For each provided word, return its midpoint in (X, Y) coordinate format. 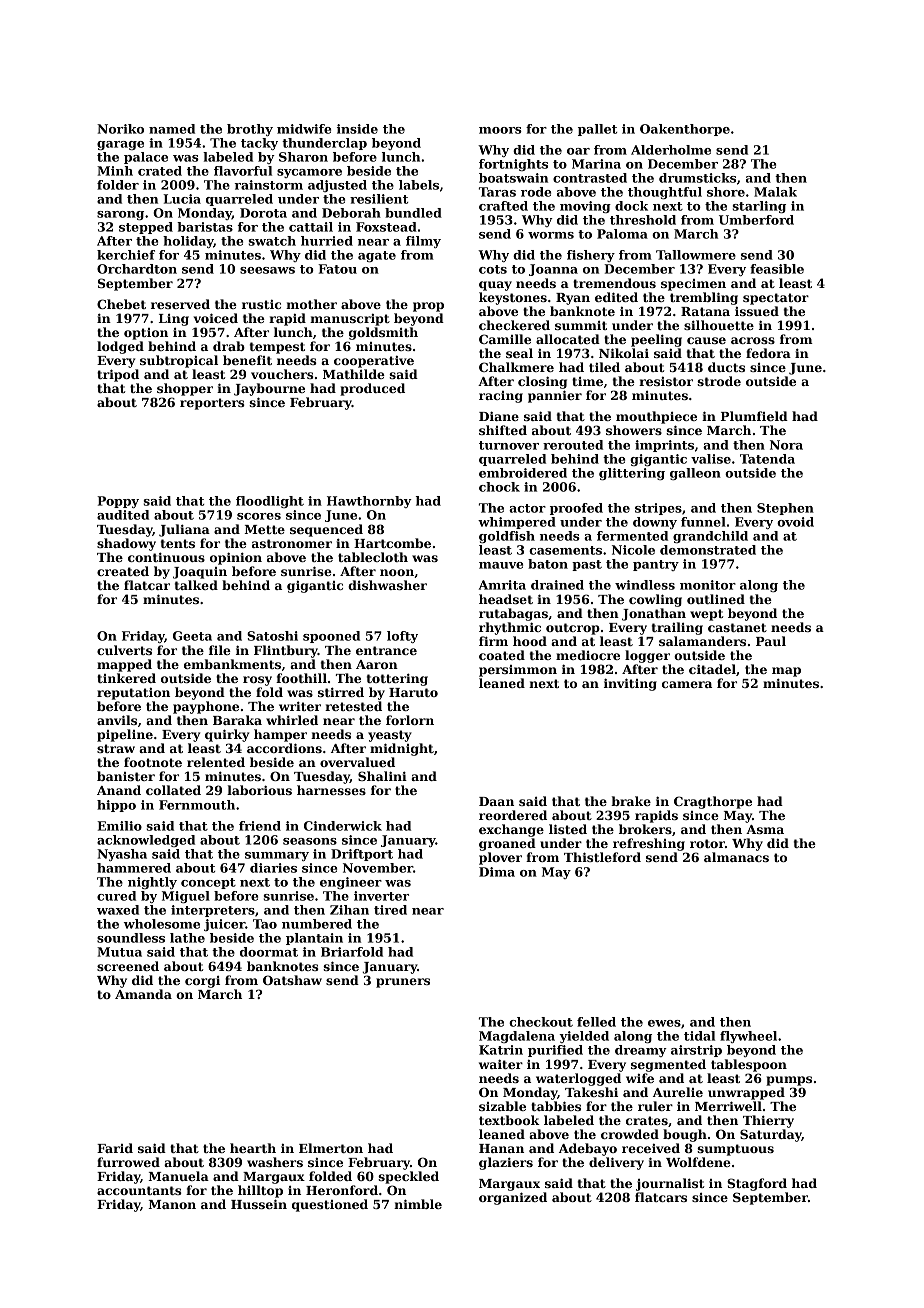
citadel (712, 669)
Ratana (705, 311)
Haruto (413, 692)
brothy (250, 130)
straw (116, 748)
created (123, 571)
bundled (413, 213)
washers (275, 1162)
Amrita (502, 585)
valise (711, 459)
